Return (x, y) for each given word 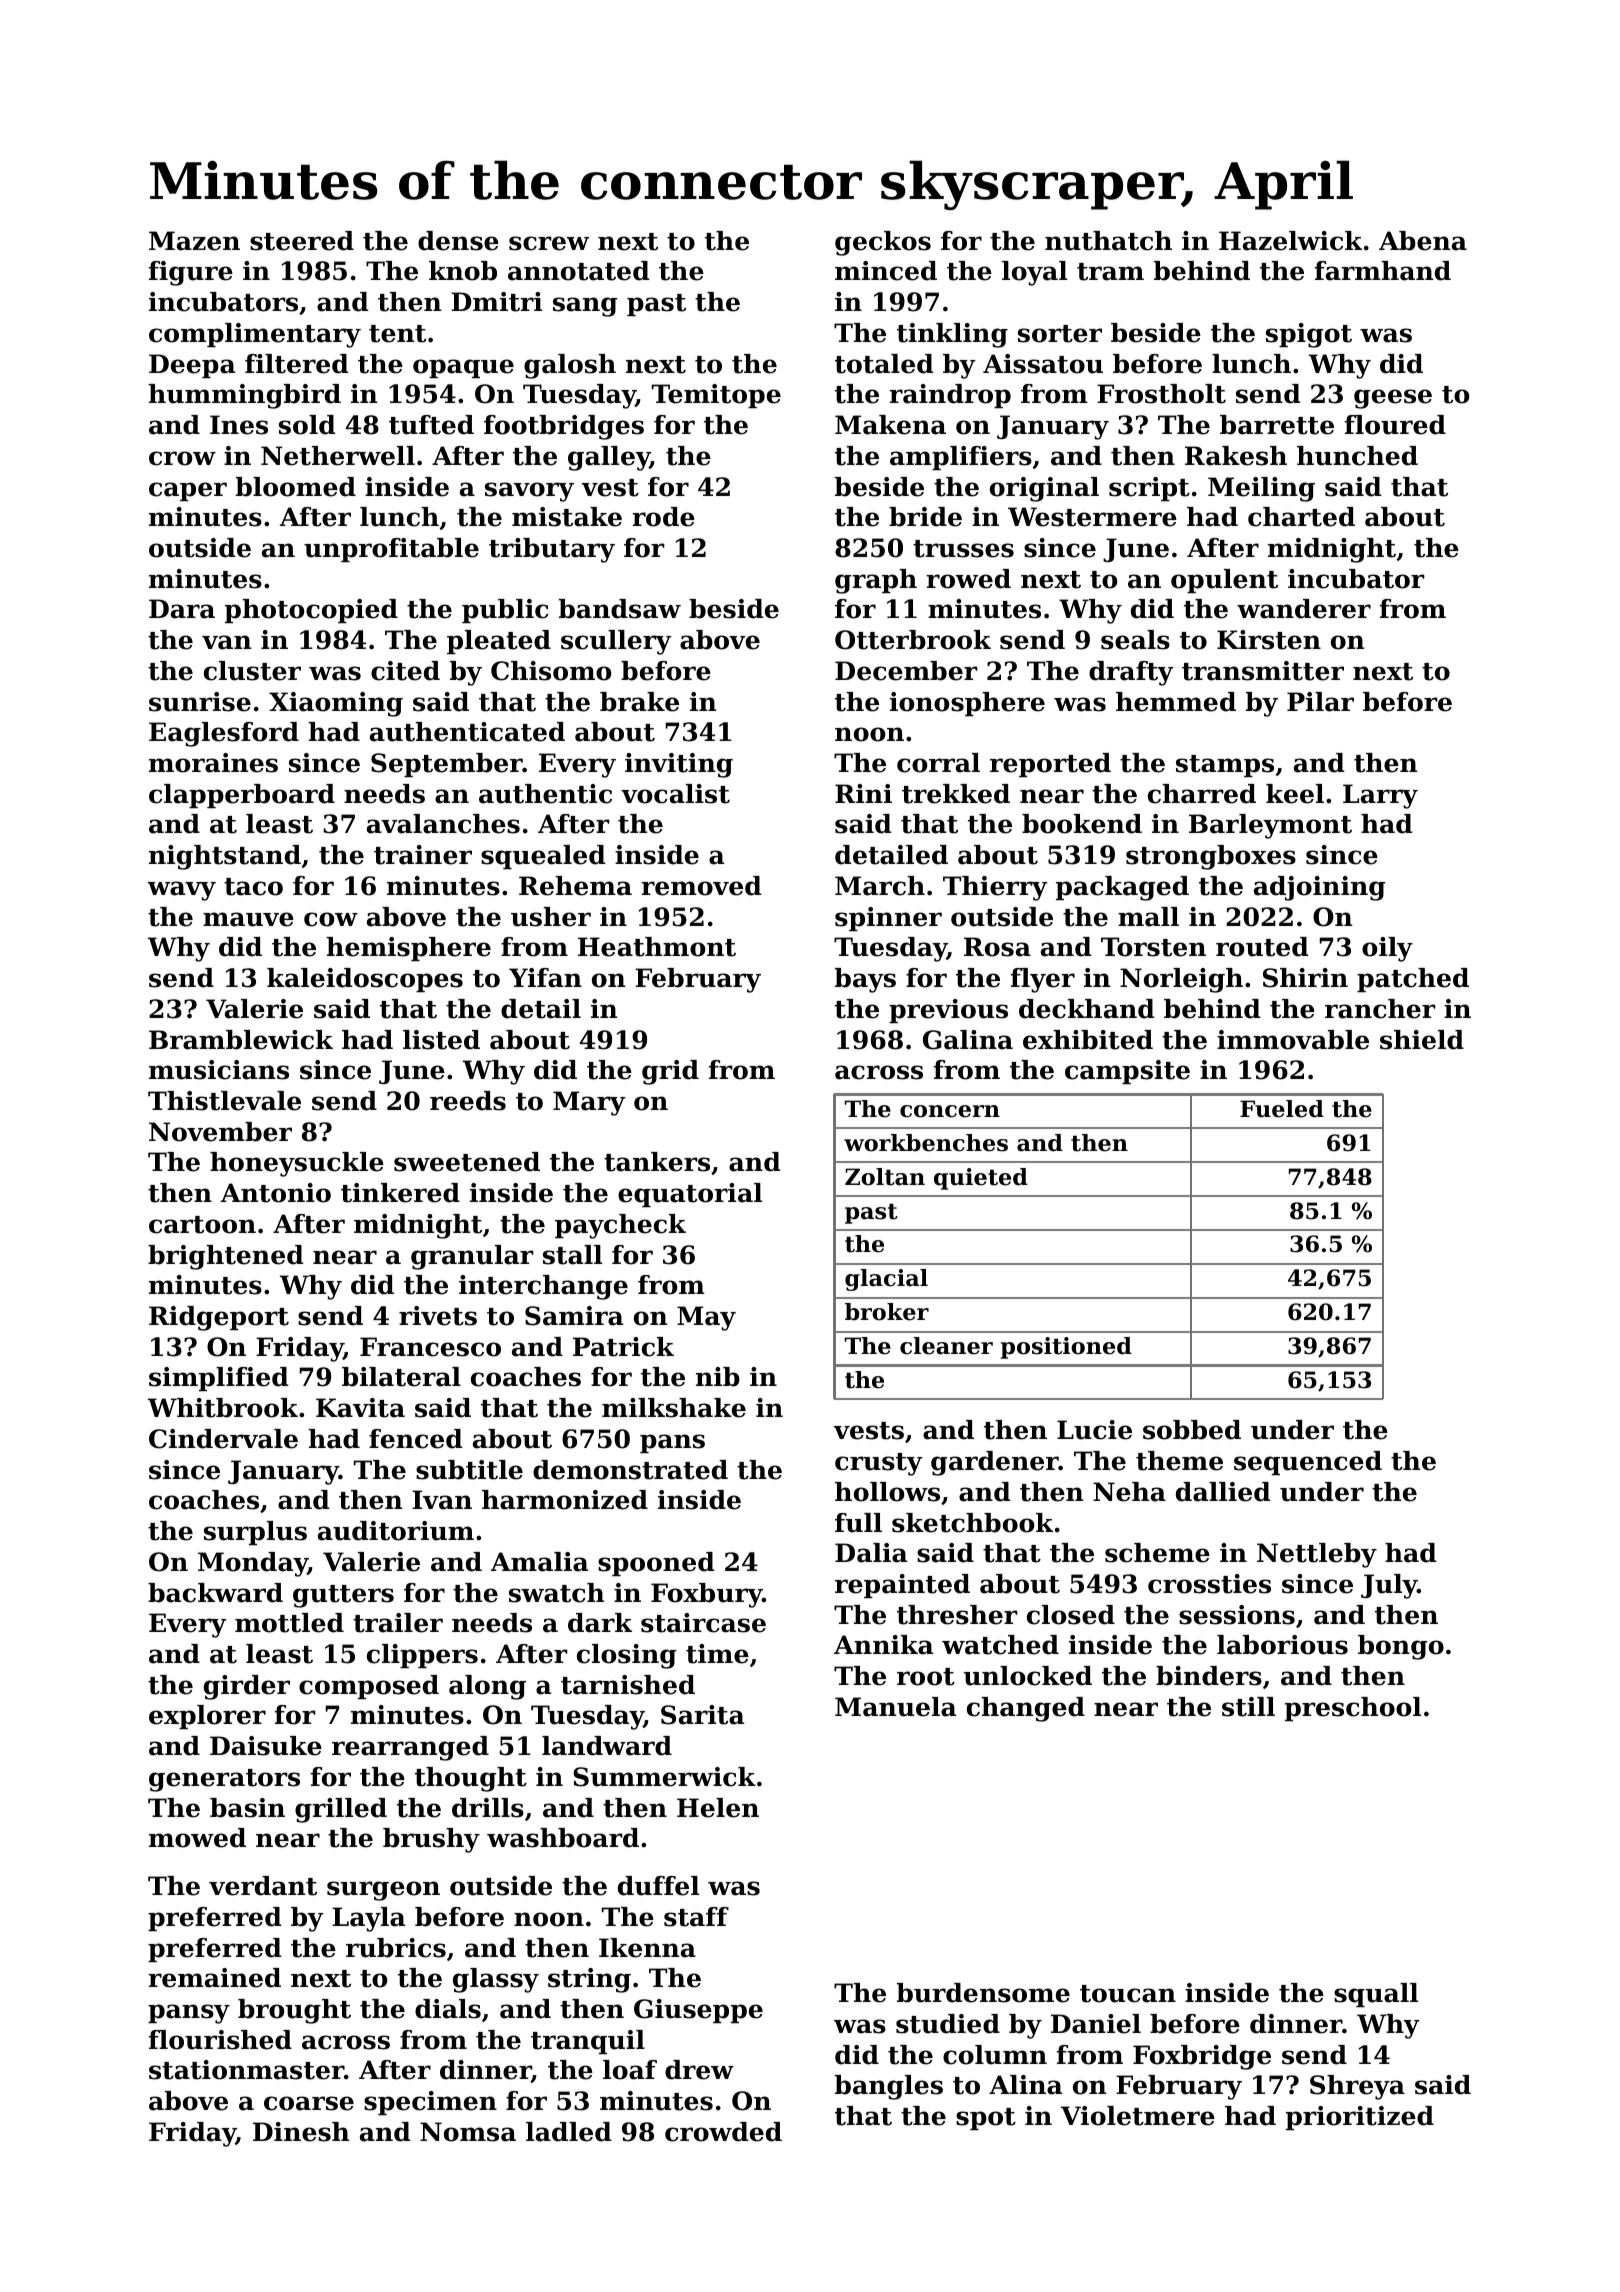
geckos (883, 243)
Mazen (194, 241)
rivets (438, 1316)
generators (224, 1780)
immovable (1293, 1040)
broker (887, 1312)
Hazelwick (1290, 241)
